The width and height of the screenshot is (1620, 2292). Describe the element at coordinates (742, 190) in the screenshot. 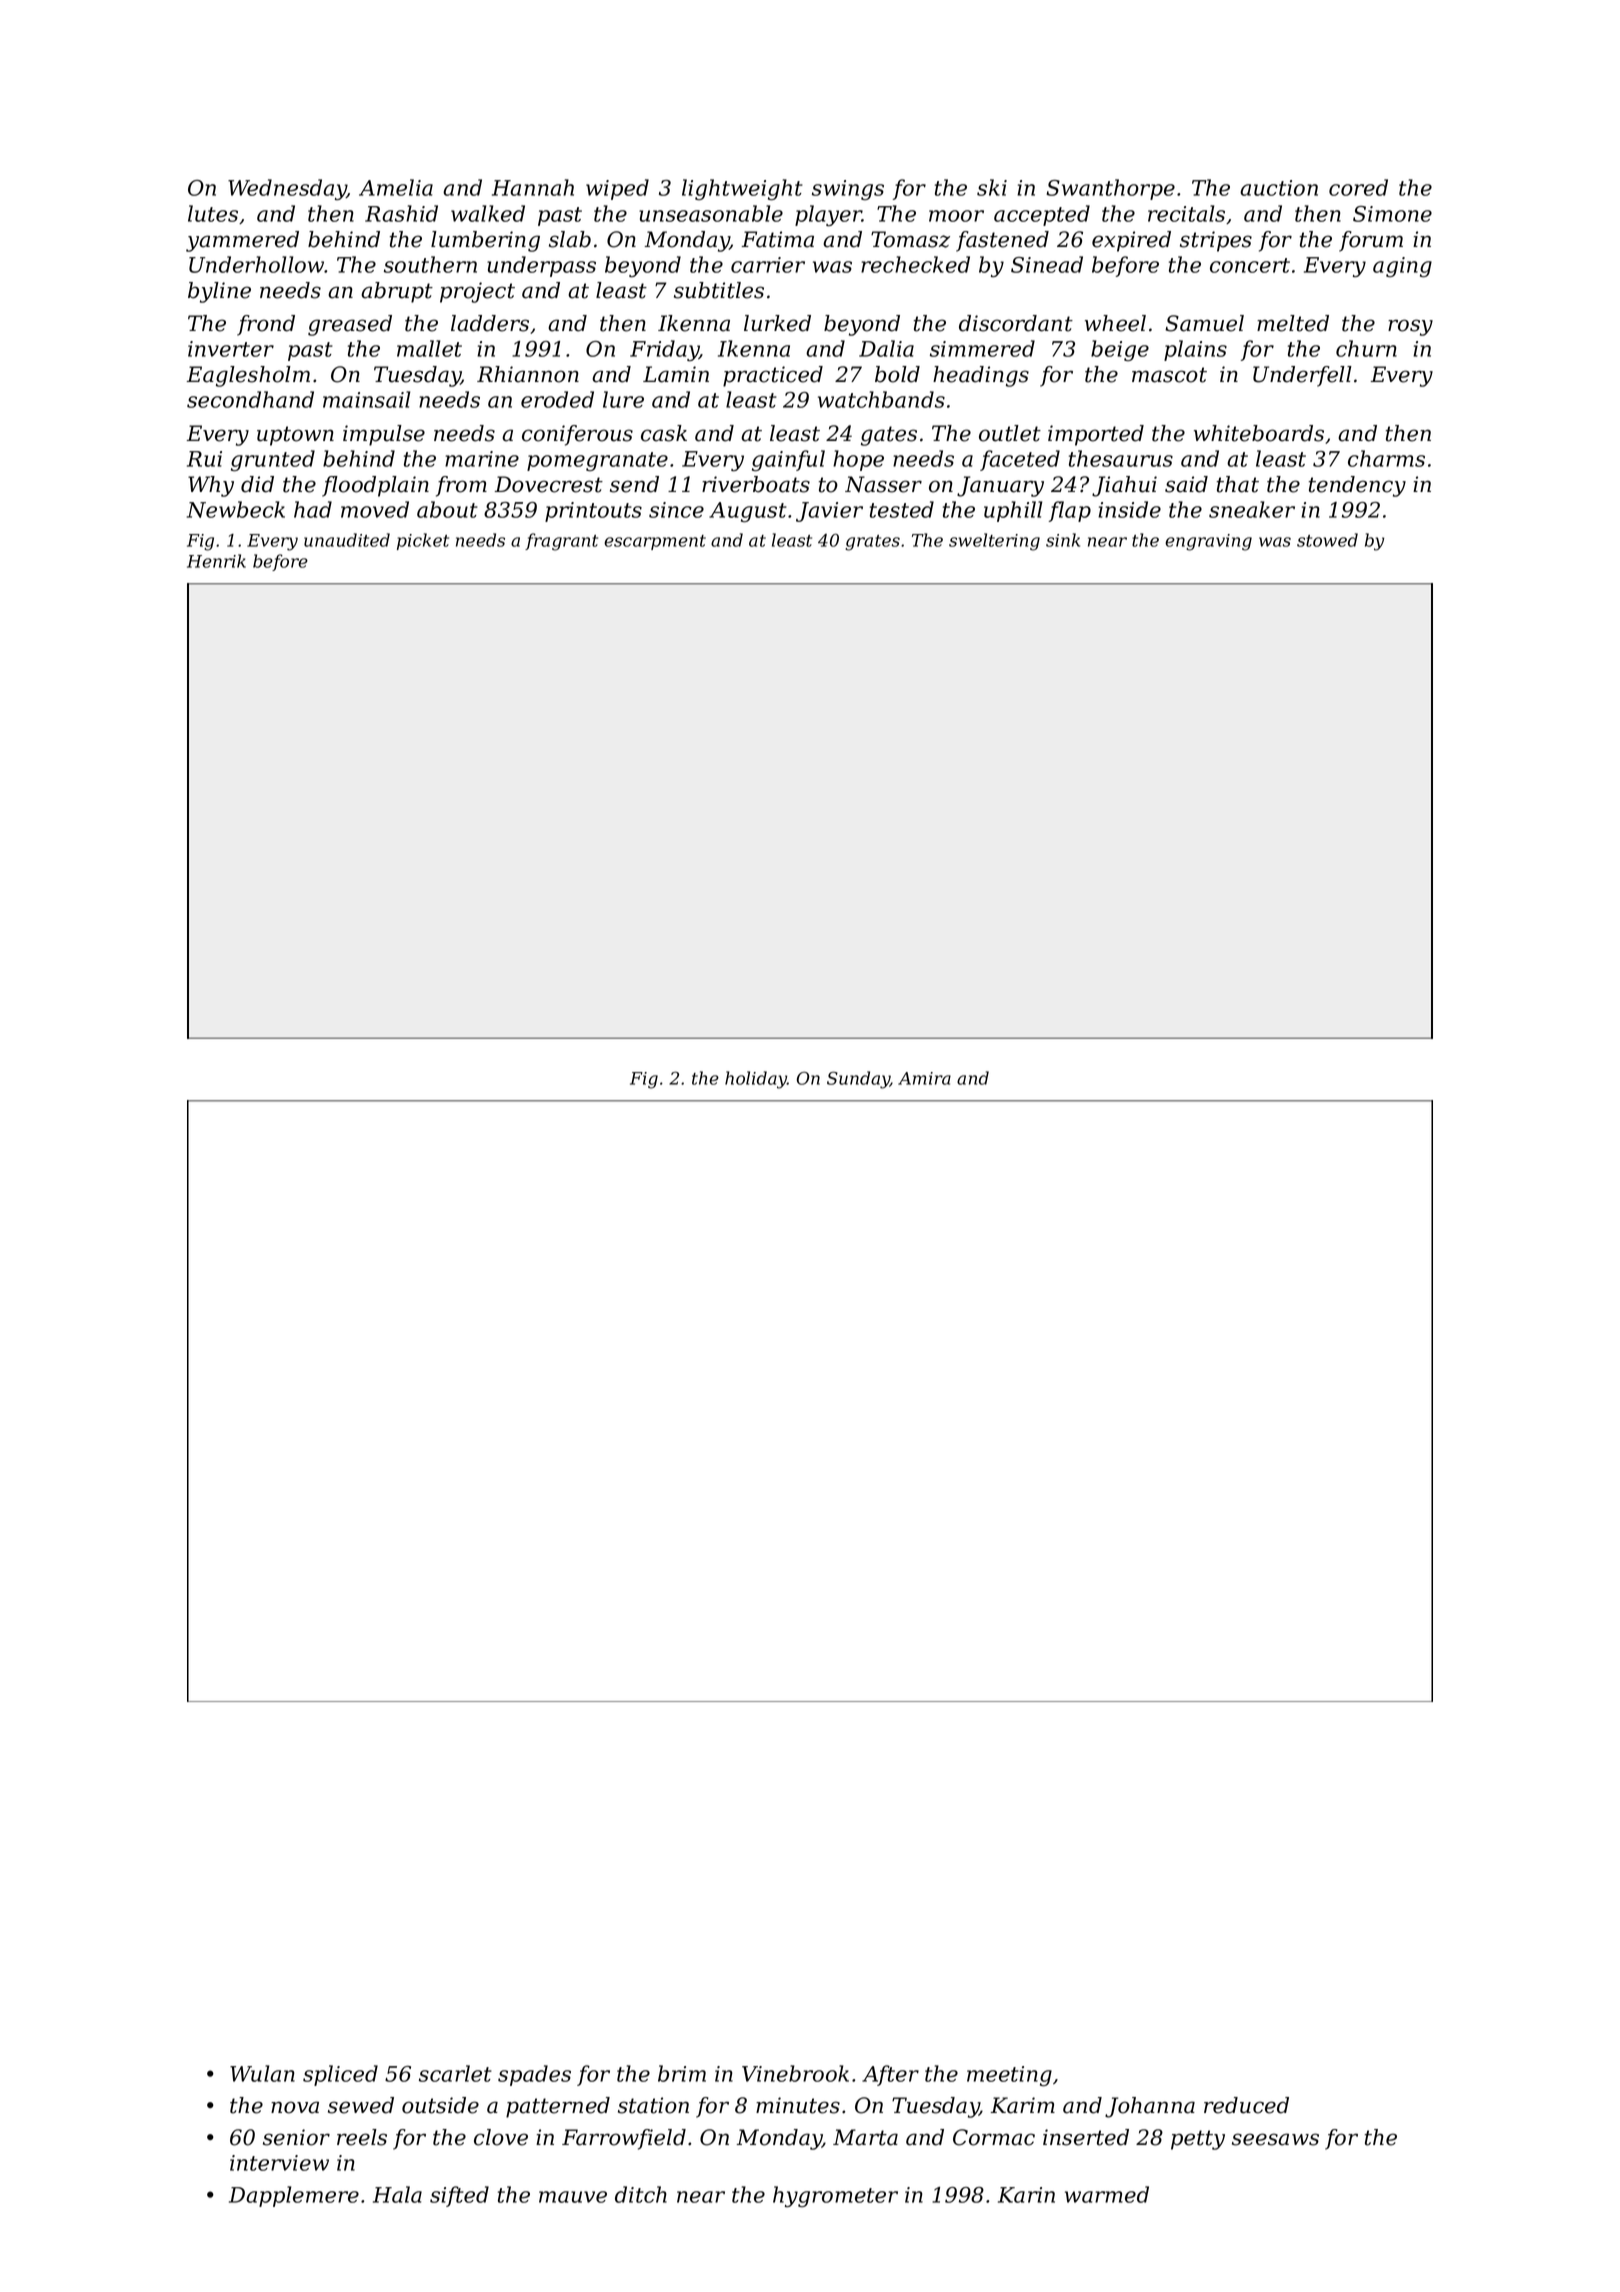

I see `lightweight` at that location.
